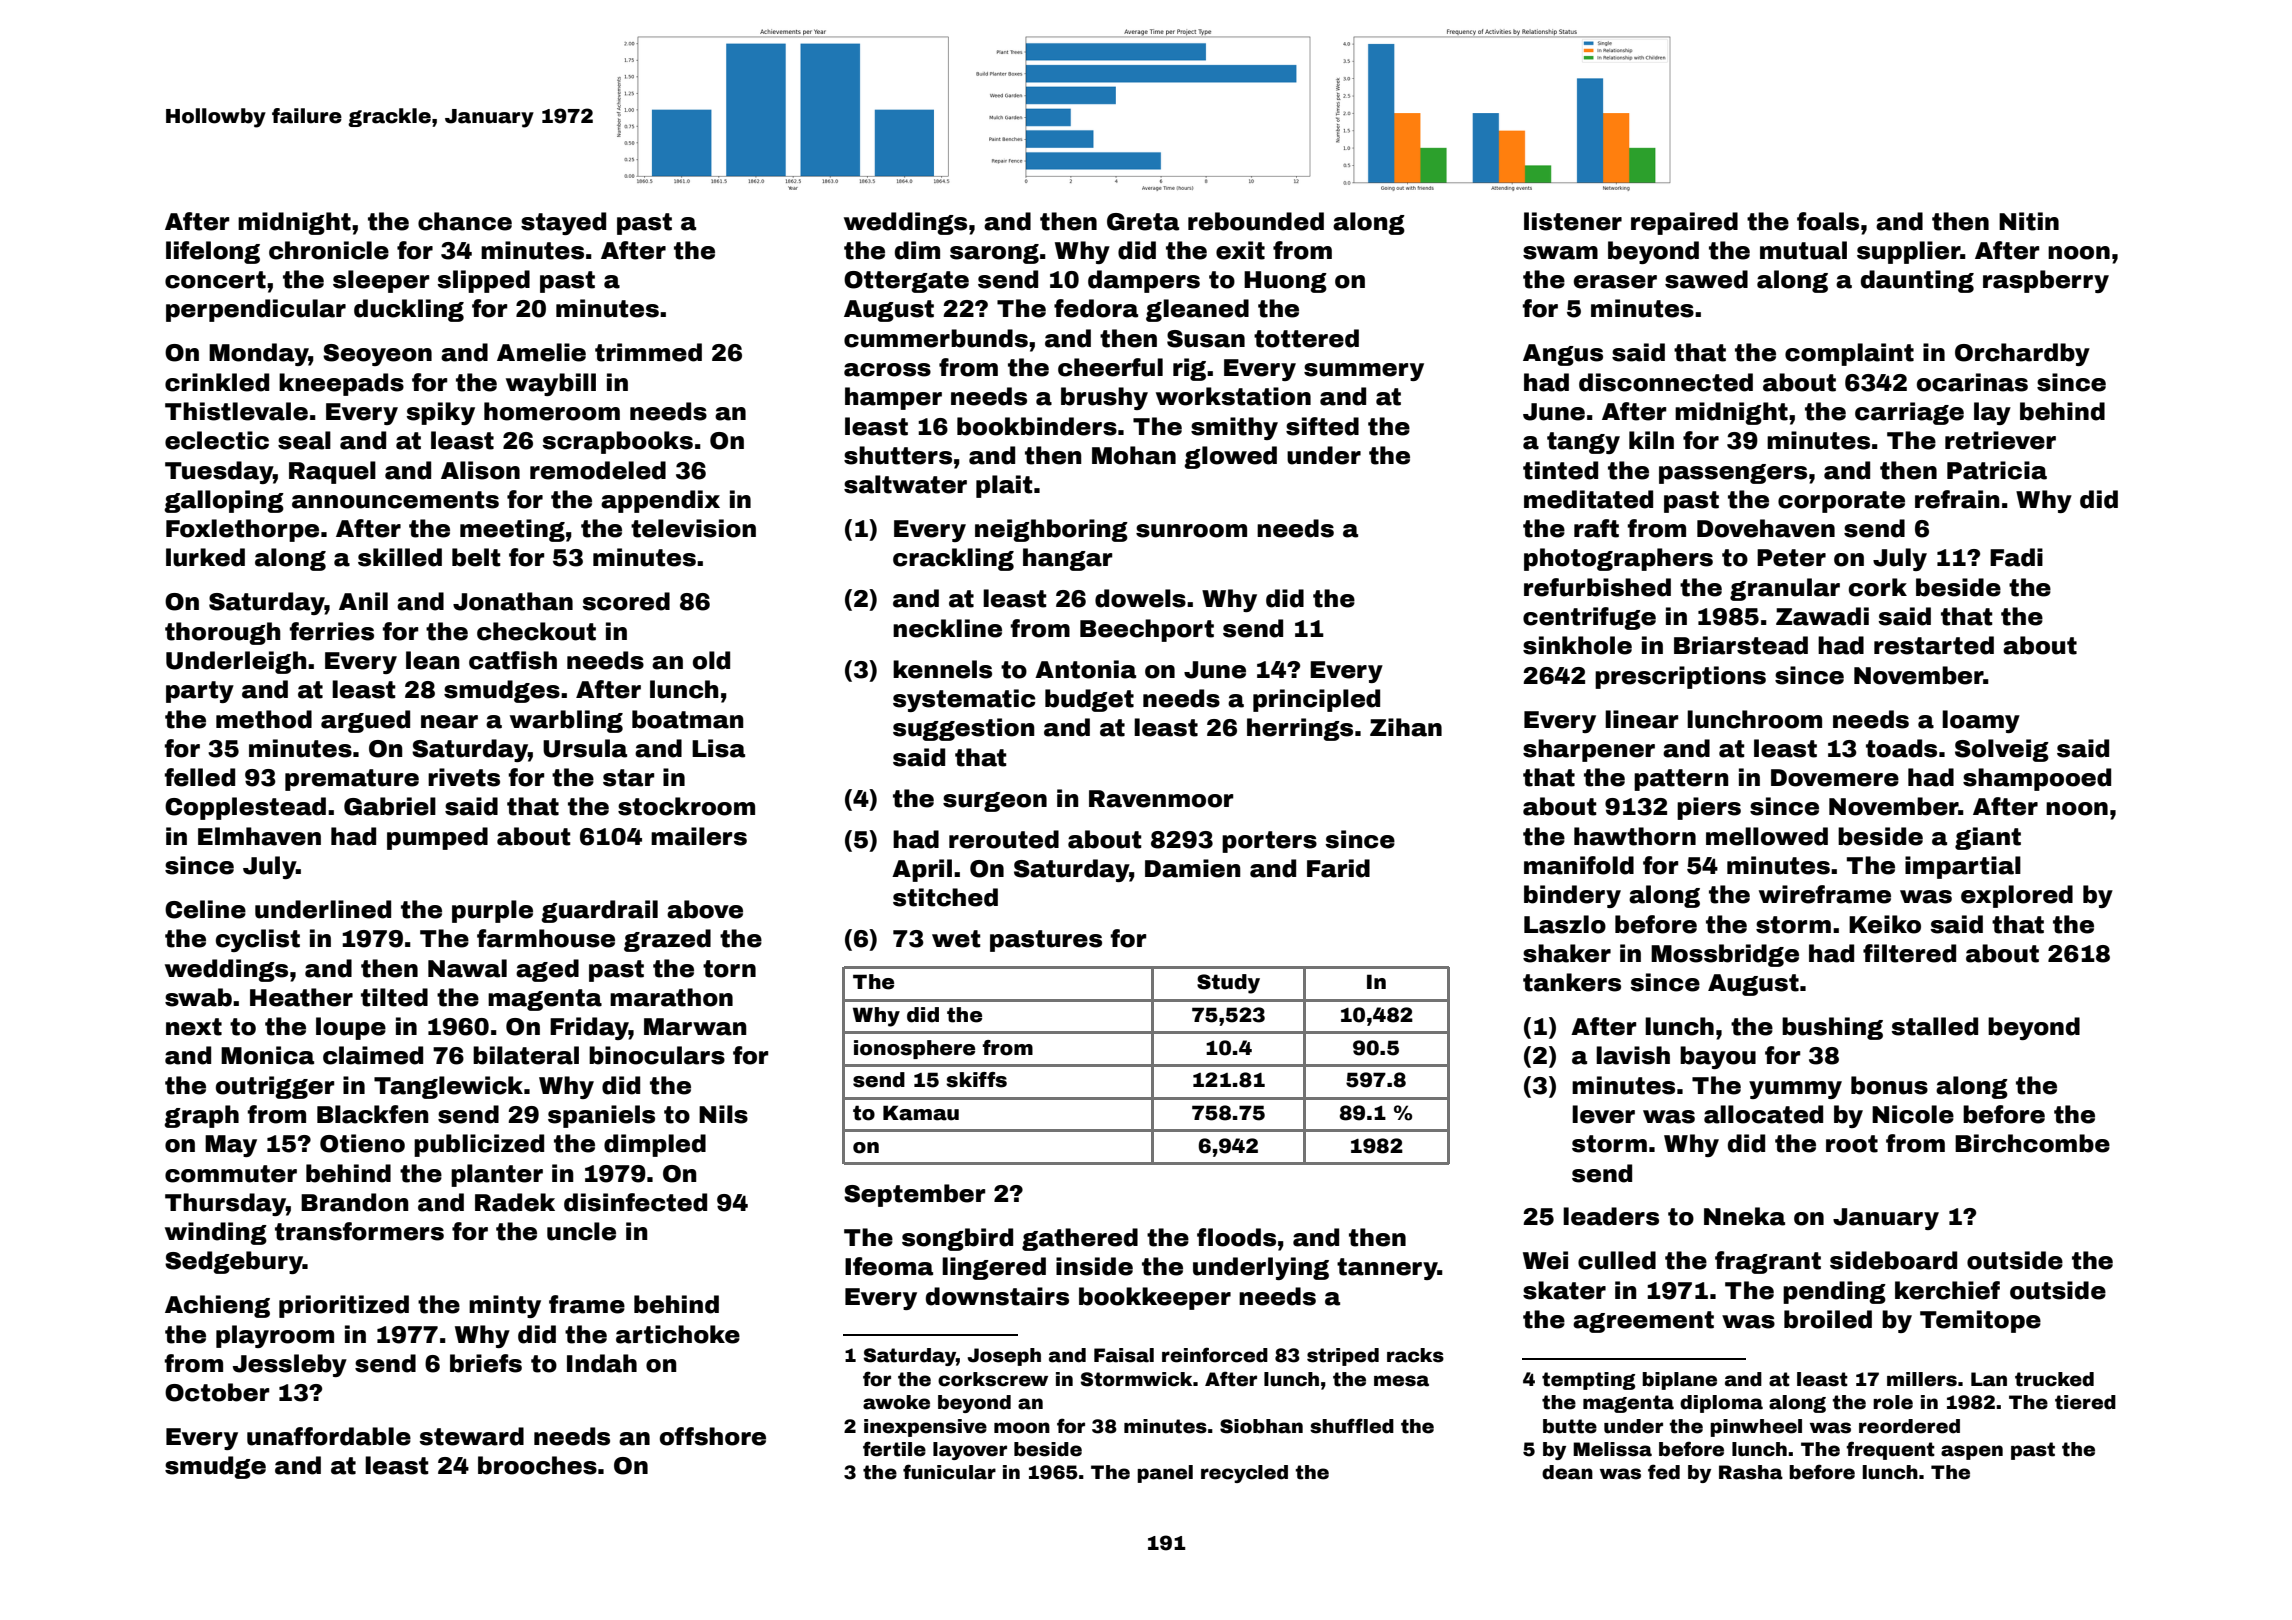  What do you see at coordinates (678, 1334) in the screenshot?
I see `artichoke` at bounding box center [678, 1334].
